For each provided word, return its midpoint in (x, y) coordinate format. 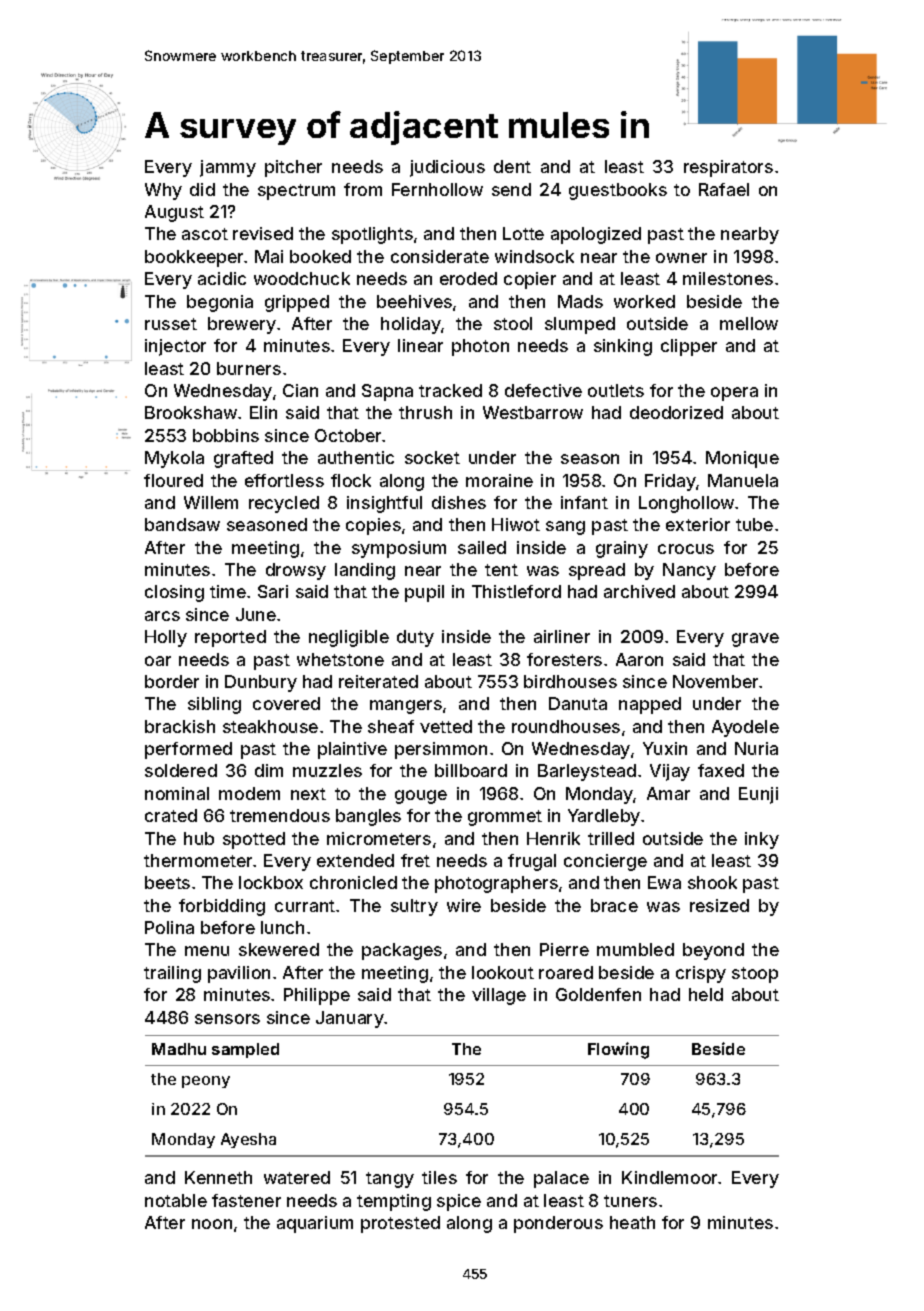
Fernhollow (437, 189)
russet (171, 324)
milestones (728, 278)
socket (432, 457)
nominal (177, 793)
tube (754, 524)
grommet (505, 818)
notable (176, 1200)
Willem (211, 502)
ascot (205, 234)
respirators (728, 168)
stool (513, 323)
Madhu (179, 1049)
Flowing (618, 1050)
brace (614, 905)
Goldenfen (598, 994)
